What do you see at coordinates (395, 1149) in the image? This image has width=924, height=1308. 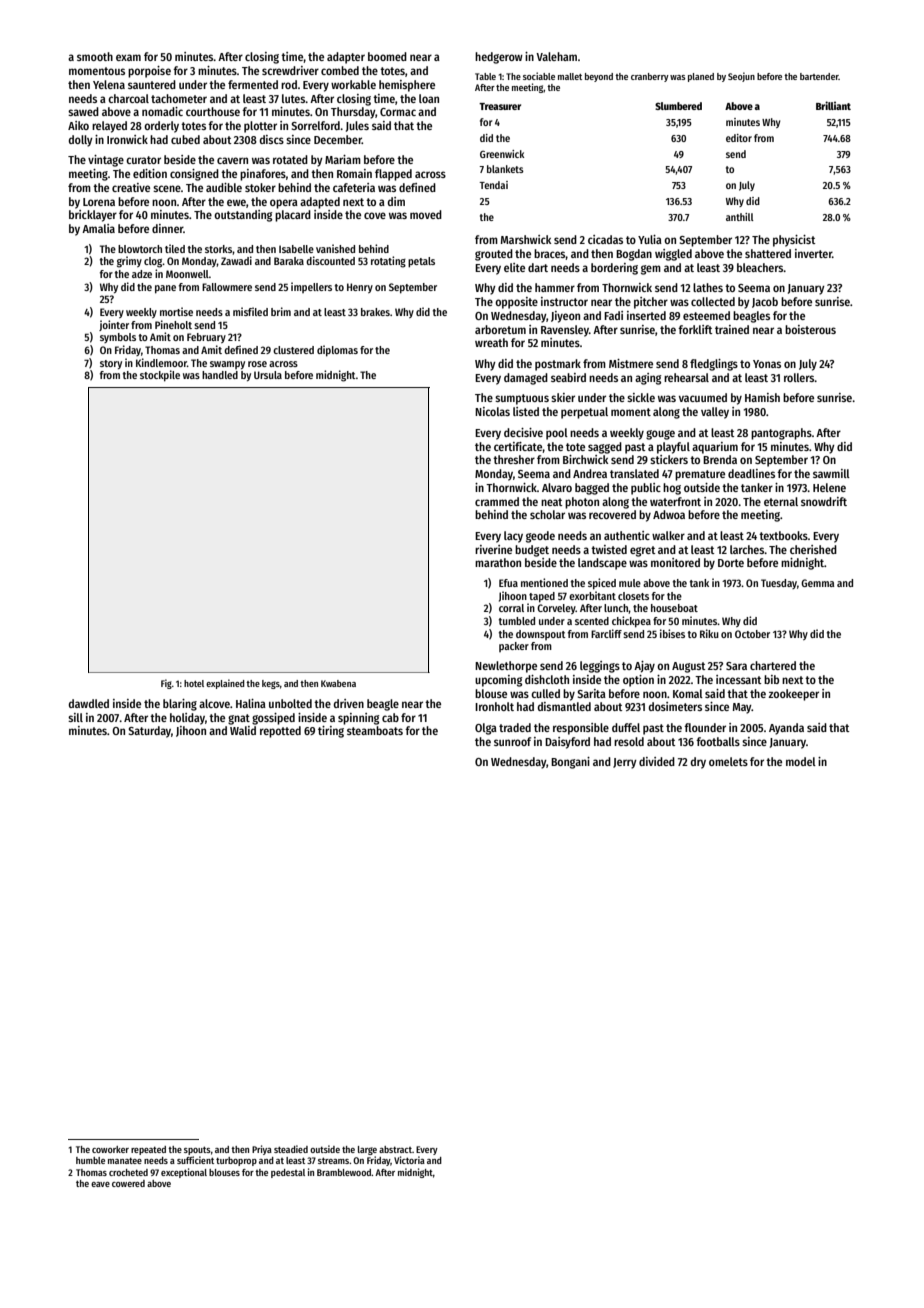 I see `abstract` at bounding box center [395, 1149].
